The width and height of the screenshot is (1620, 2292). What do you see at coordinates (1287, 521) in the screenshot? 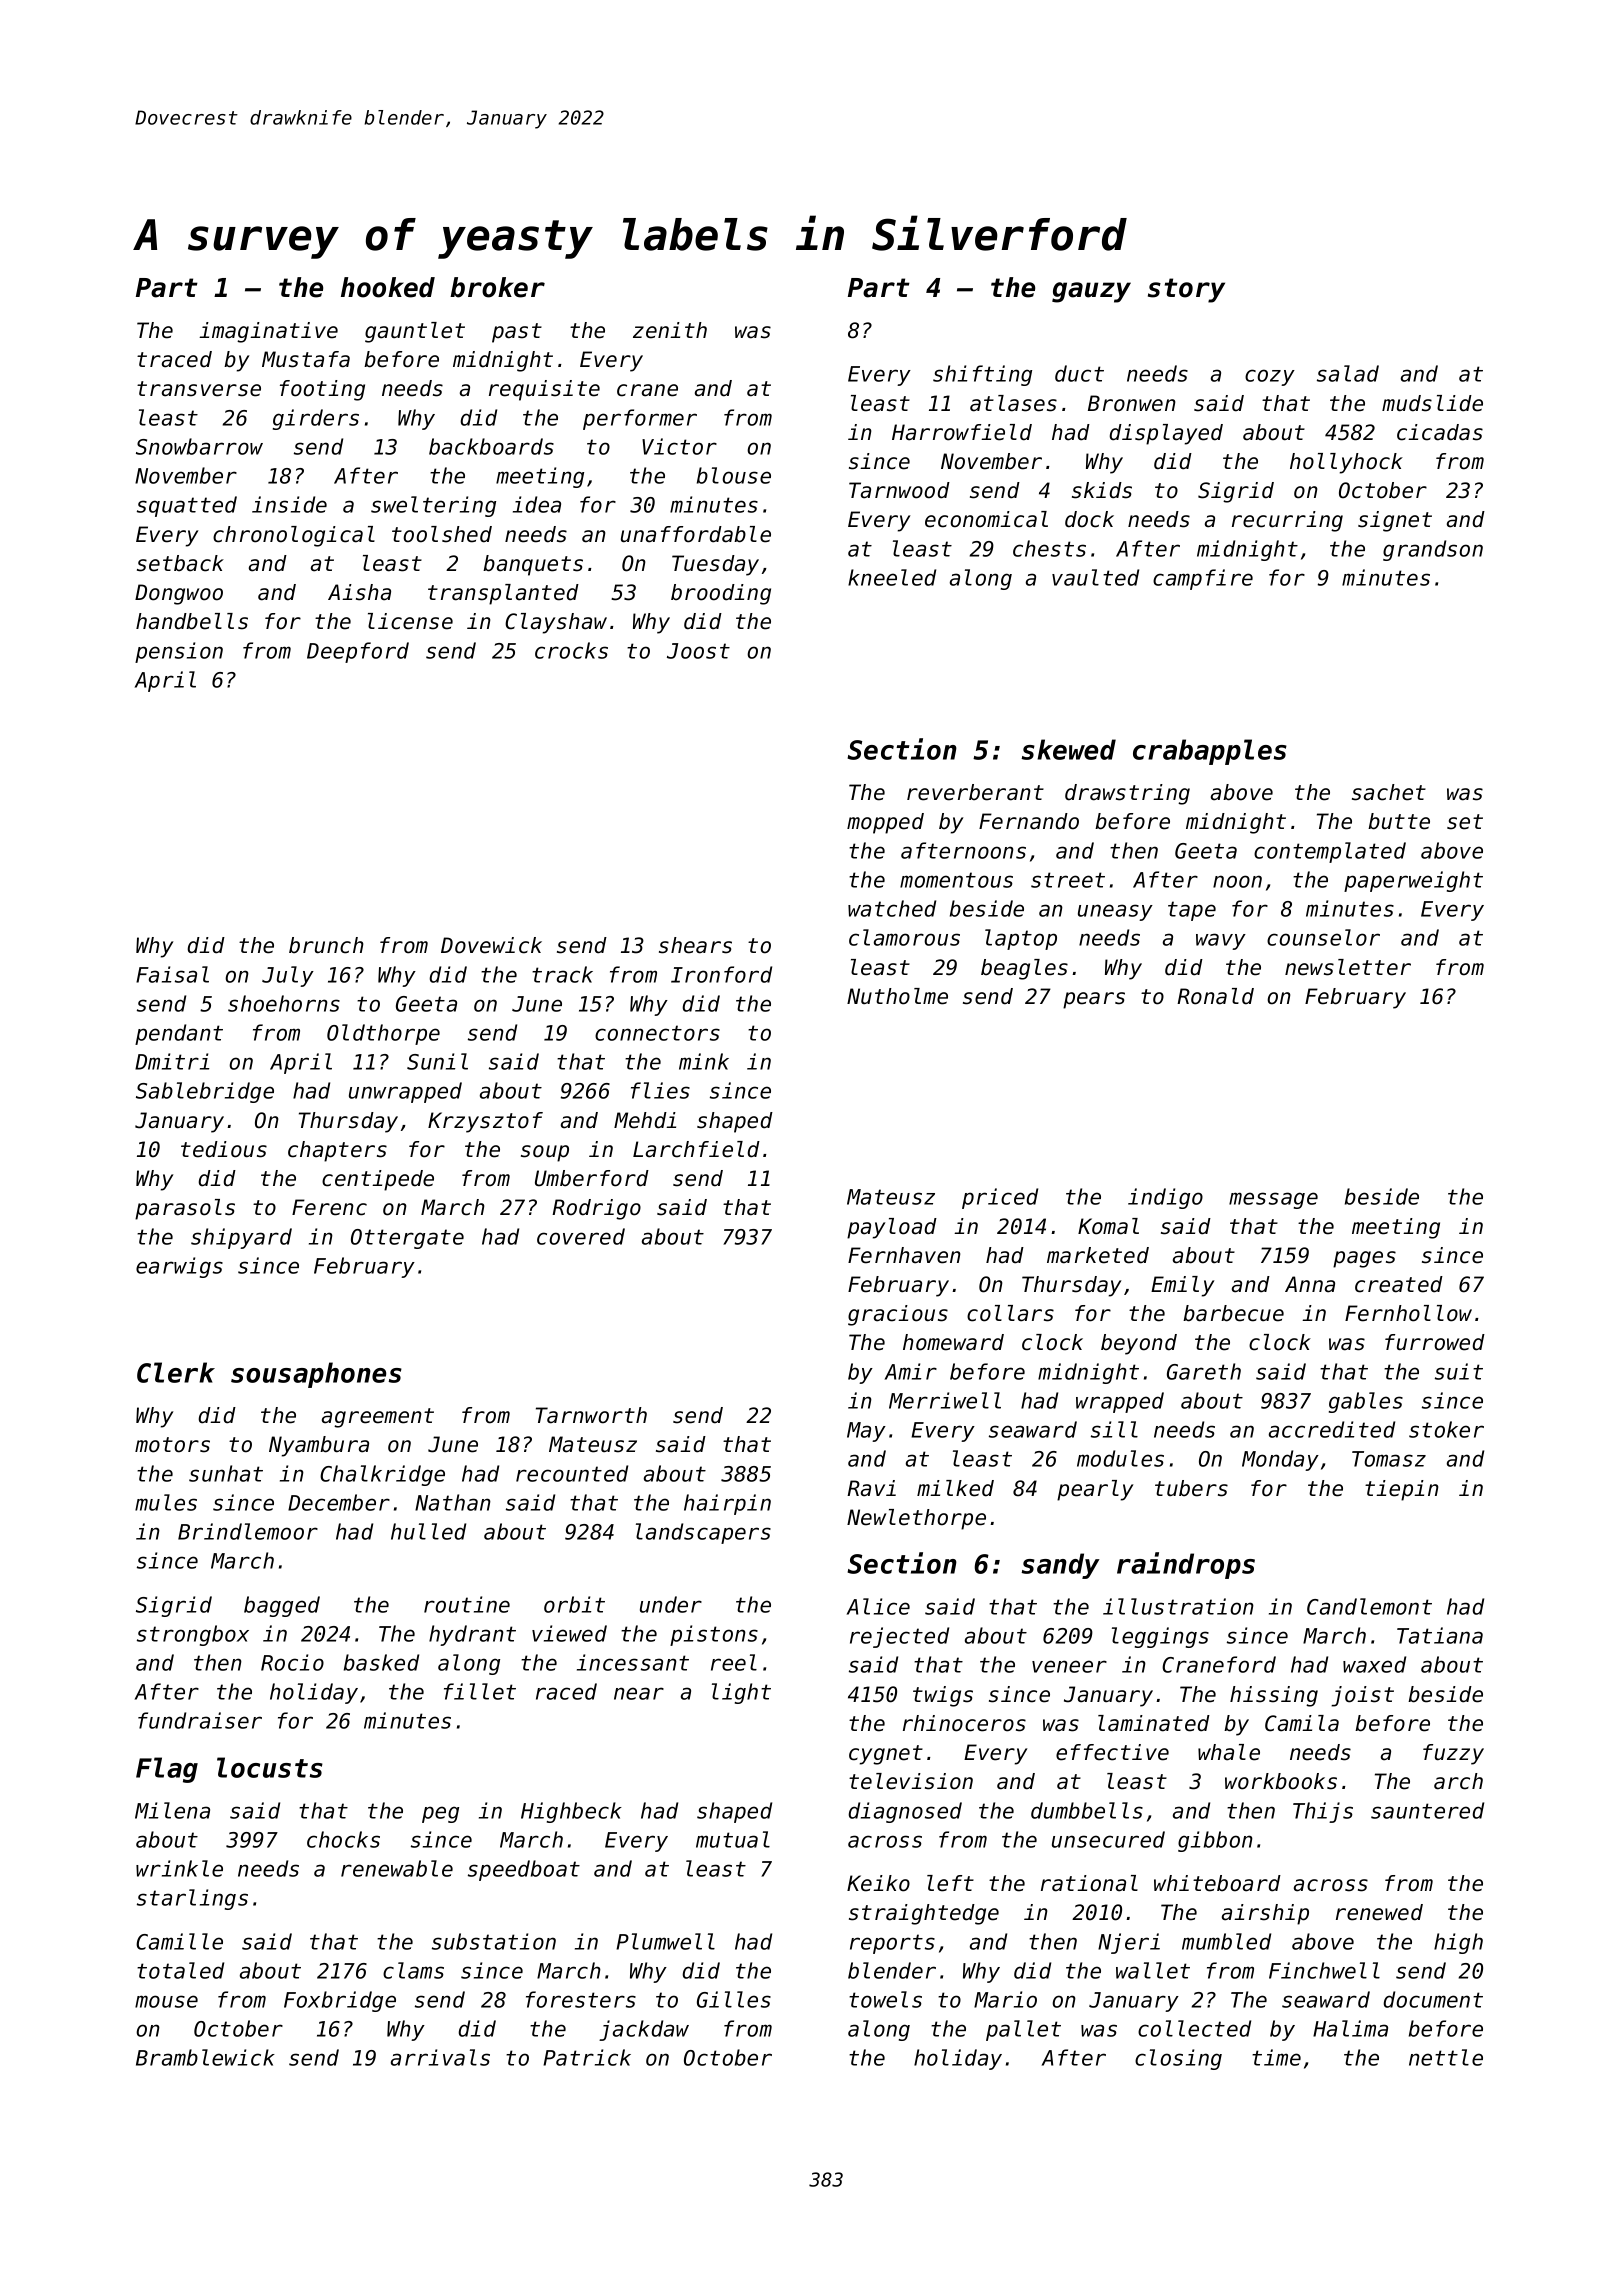
I see `recurring` at bounding box center [1287, 521].
